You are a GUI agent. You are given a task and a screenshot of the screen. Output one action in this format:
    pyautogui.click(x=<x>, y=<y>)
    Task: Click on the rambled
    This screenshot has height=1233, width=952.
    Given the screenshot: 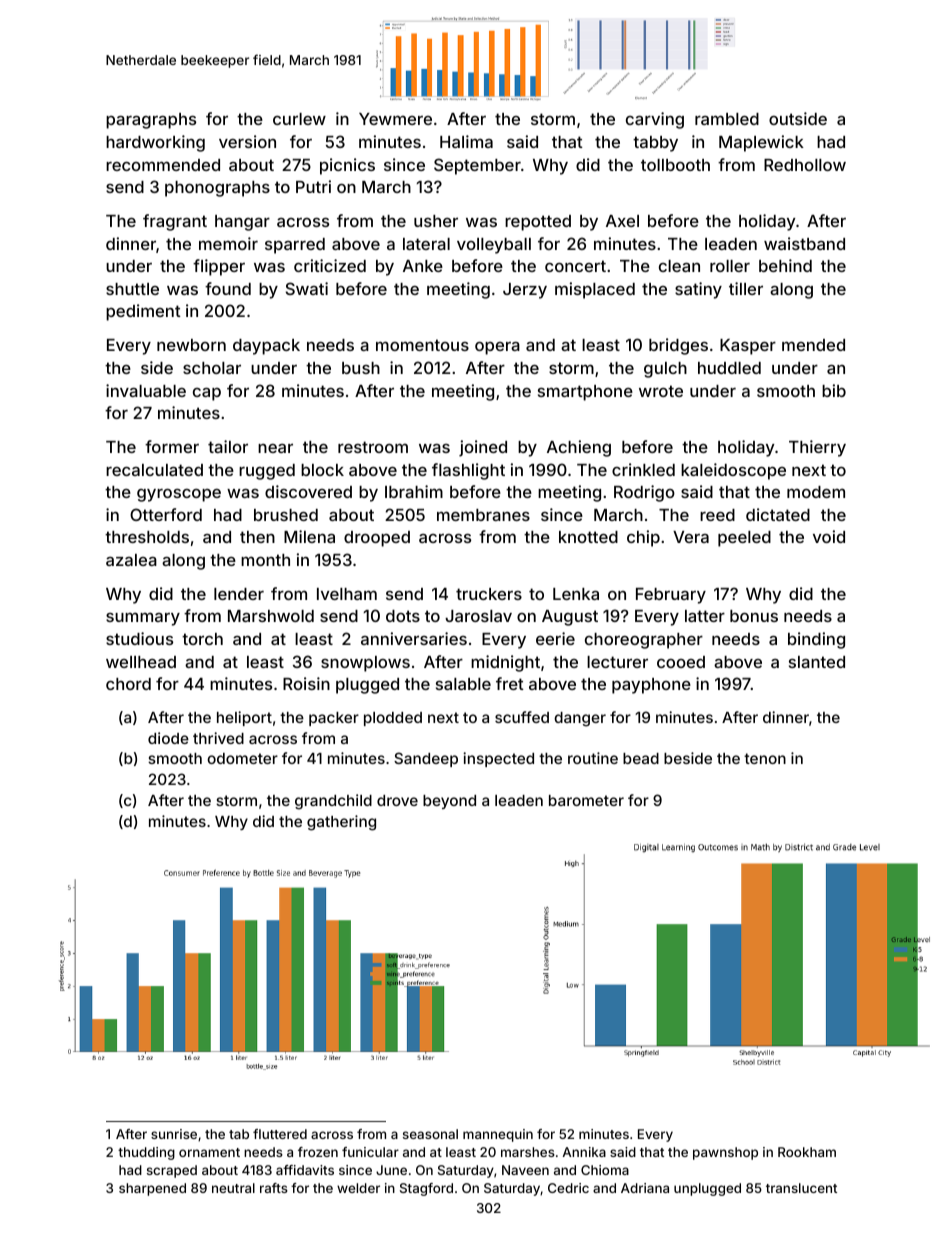 What is the action you would take?
    pyautogui.click(x=727, y=119)
